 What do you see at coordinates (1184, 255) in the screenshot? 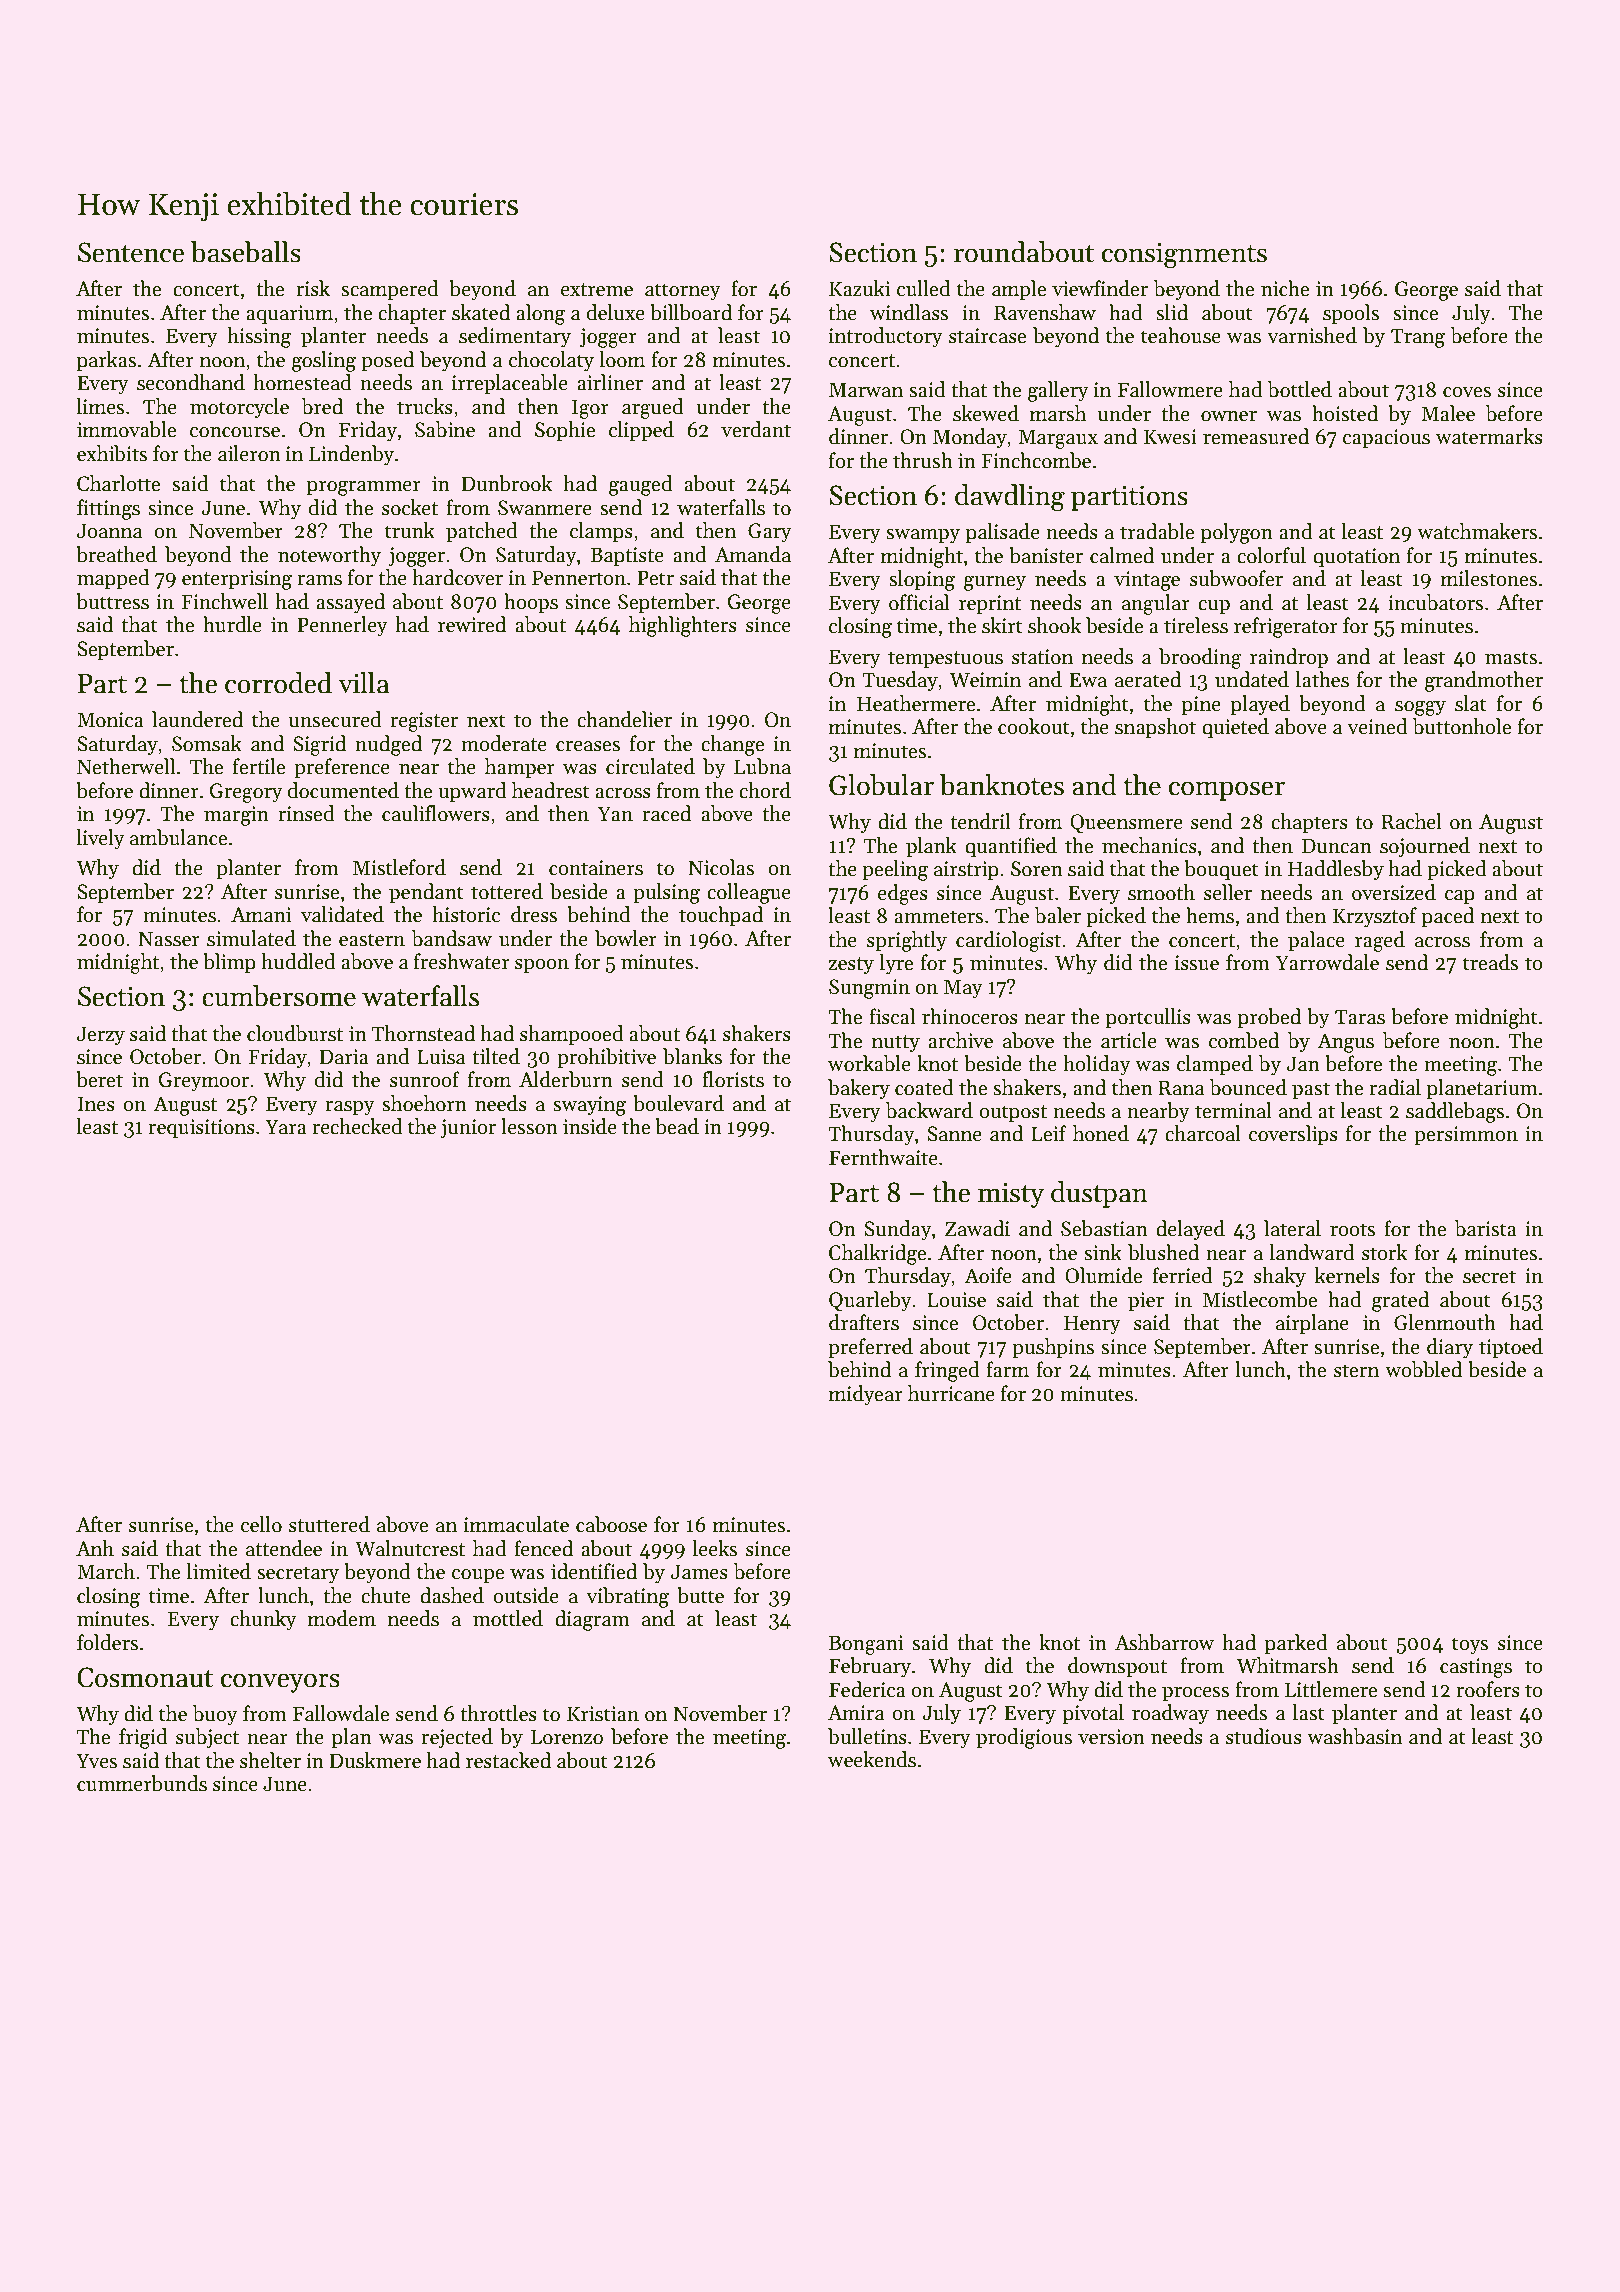
I see `consignments` at bounding box center [1184, 255].
